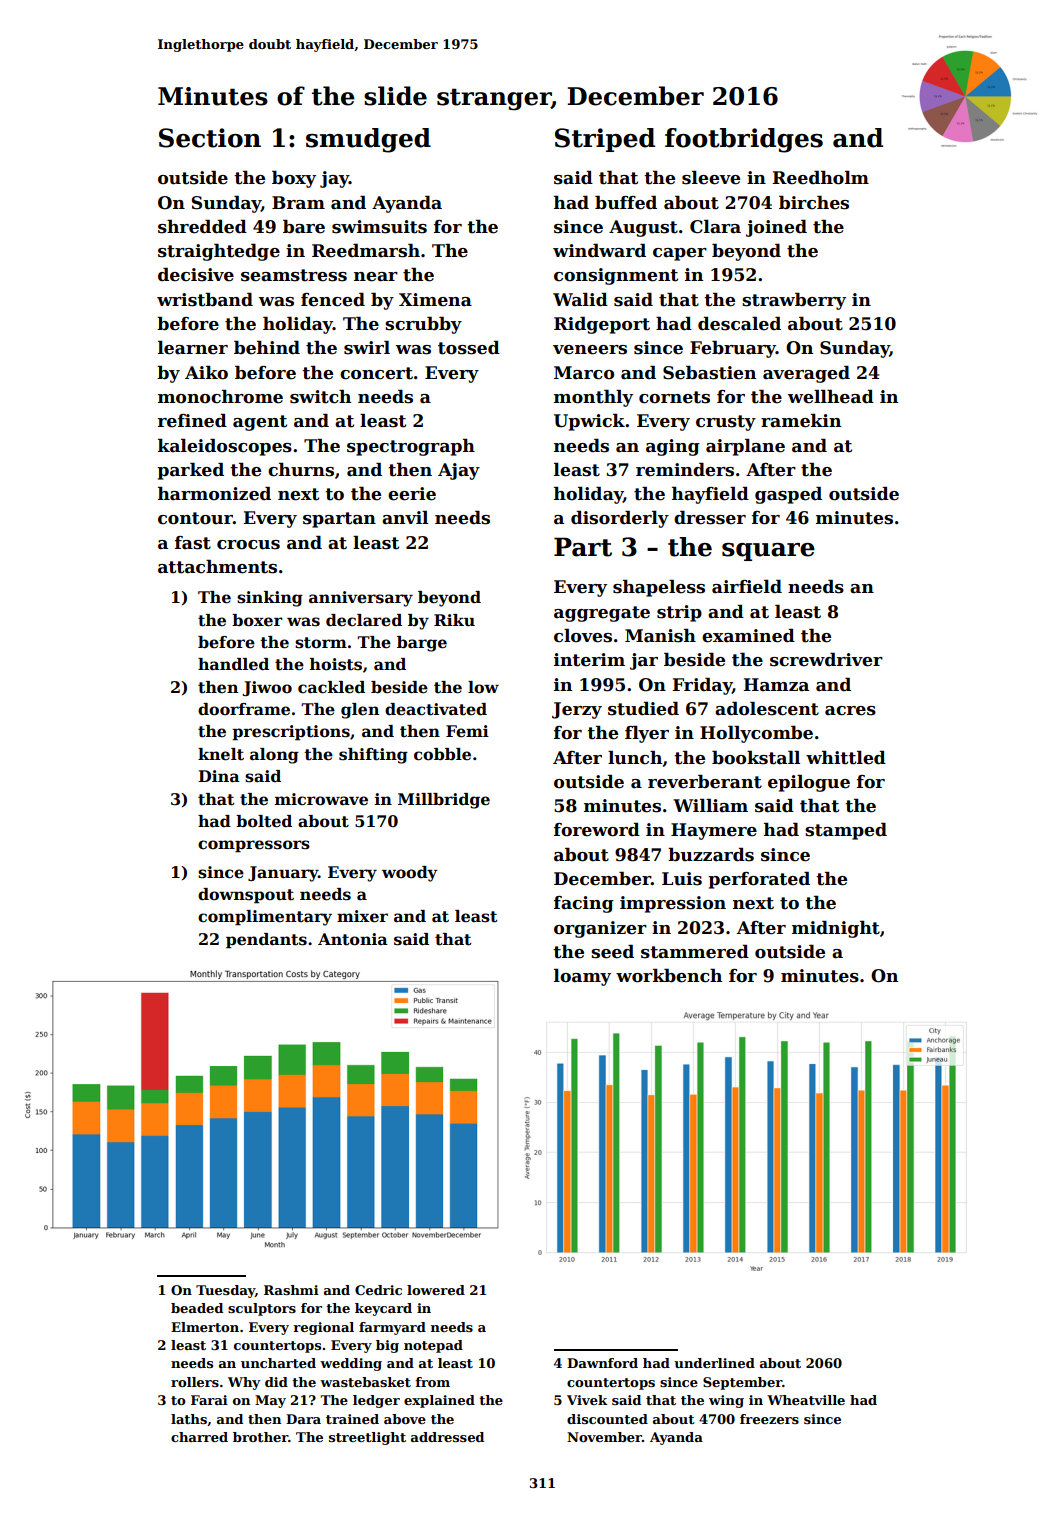  Describe the element at coordinates (362, 916) in the image. I see `mixer` at that location.
